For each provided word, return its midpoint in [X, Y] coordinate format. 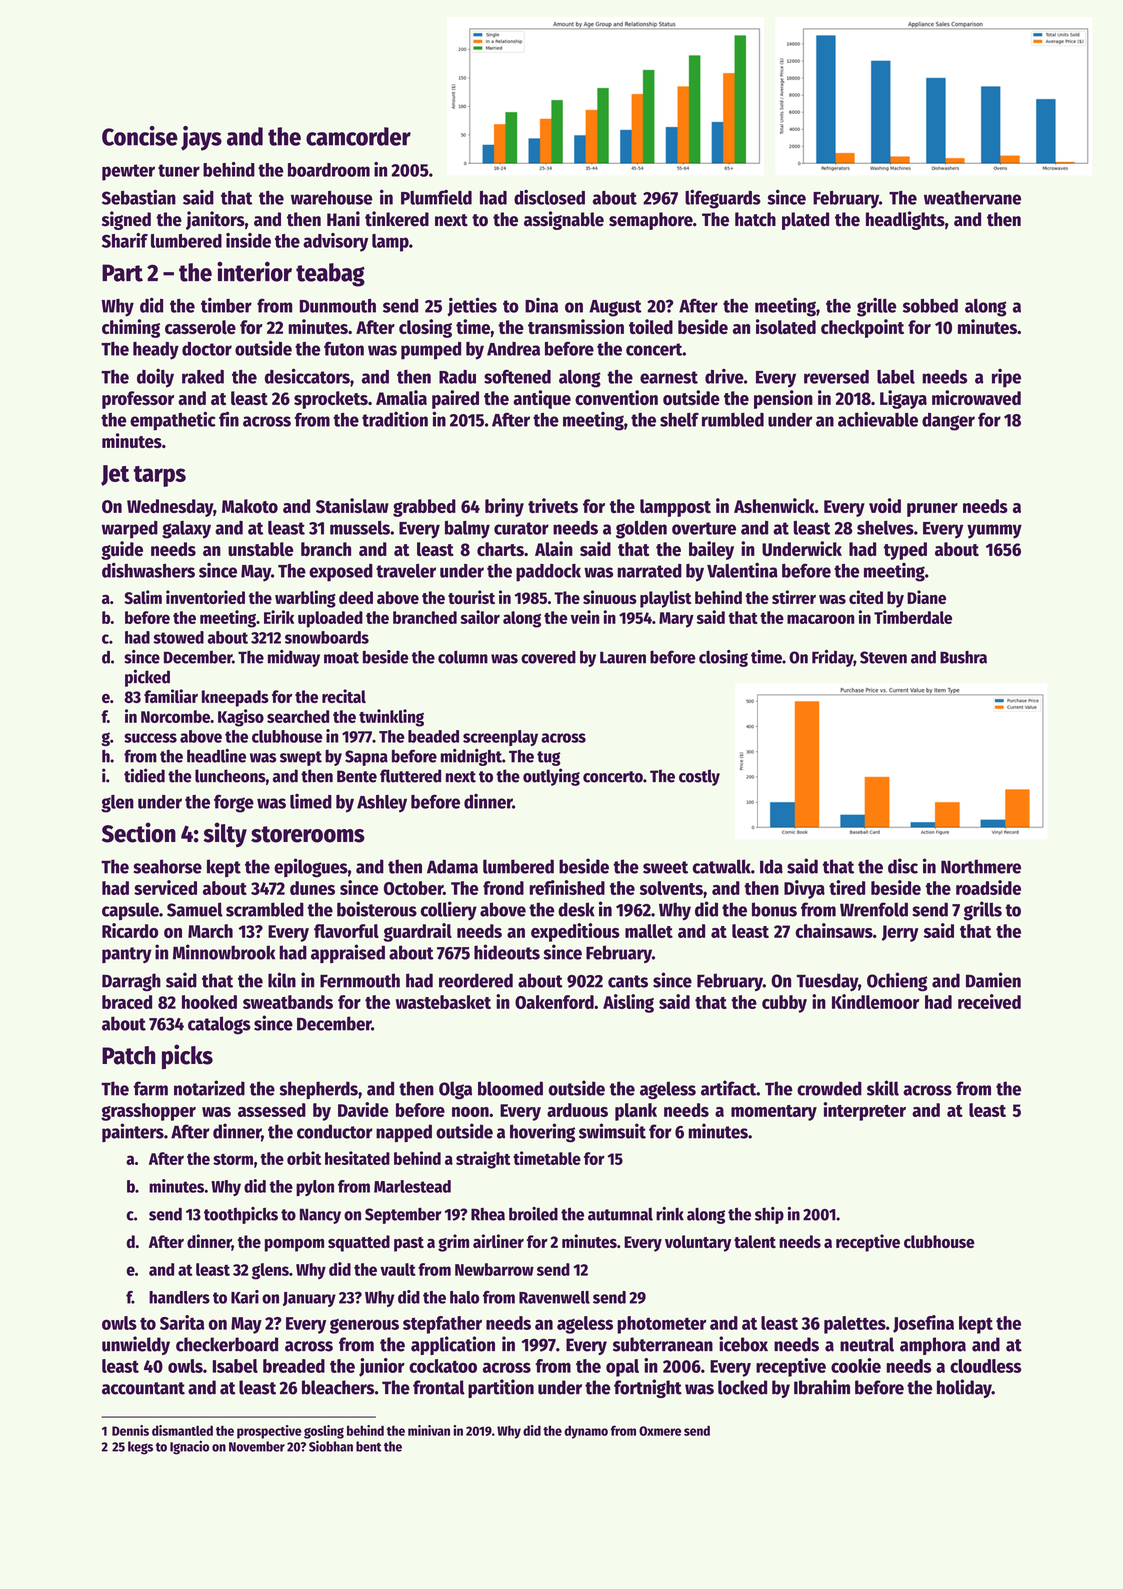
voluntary [698, 1243]
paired [455, 399]
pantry [127, 955]
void [885, 505]
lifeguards [723, 199]
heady [156, 351]
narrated [649, 571]
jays [201, 138]
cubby [784, 1004]
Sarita [182, 1322]
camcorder [358, 136]
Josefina [923, 1324]
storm [233, 1159]
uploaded [330, 619]
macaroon [821, 619]
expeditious [575, 932]
